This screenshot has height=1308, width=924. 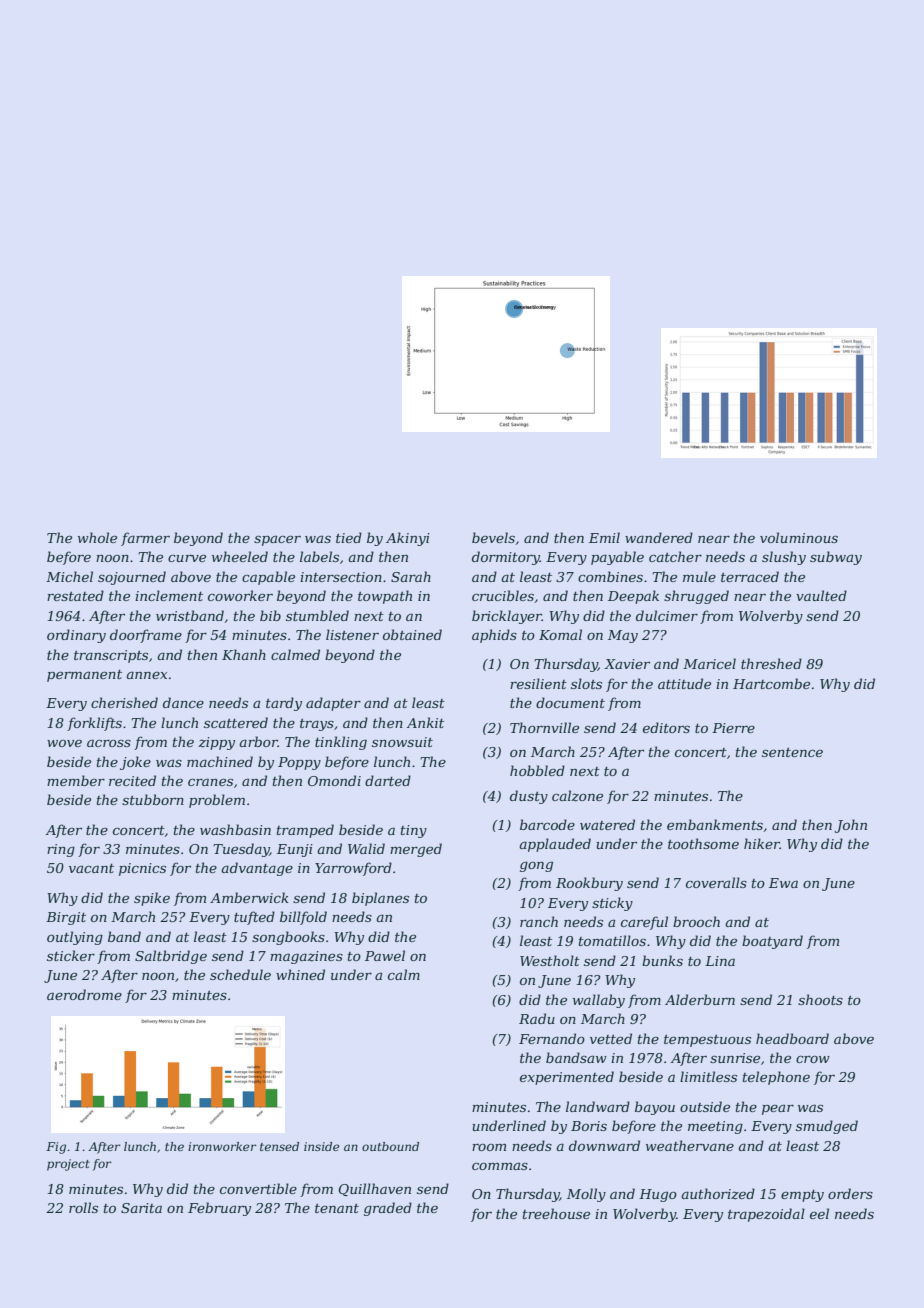 I want to click on shrugged, so click(x=696, y=597).
